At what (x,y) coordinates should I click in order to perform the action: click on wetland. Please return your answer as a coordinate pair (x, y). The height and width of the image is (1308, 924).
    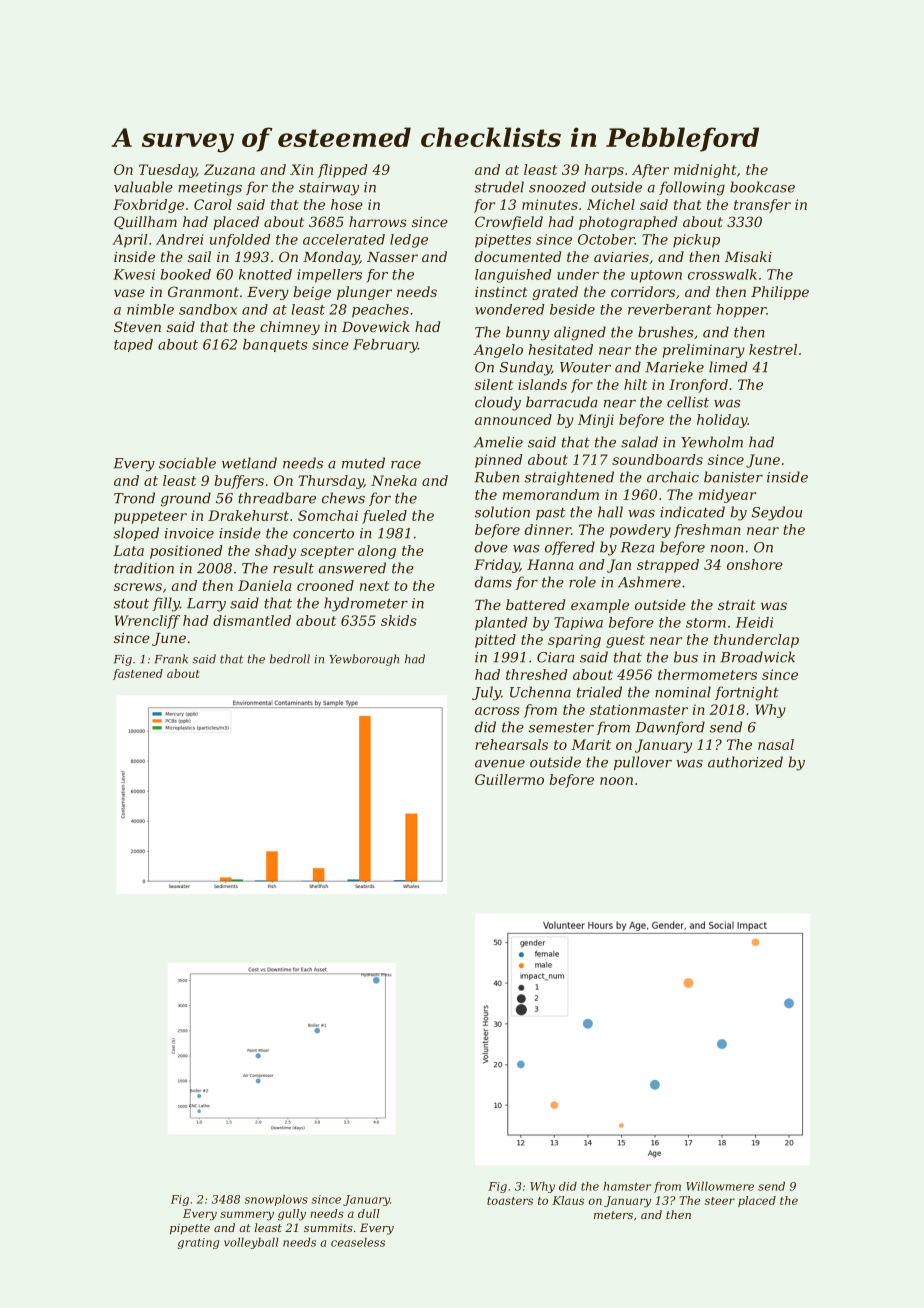
    Looking at the image, I should click on (249, 463).
